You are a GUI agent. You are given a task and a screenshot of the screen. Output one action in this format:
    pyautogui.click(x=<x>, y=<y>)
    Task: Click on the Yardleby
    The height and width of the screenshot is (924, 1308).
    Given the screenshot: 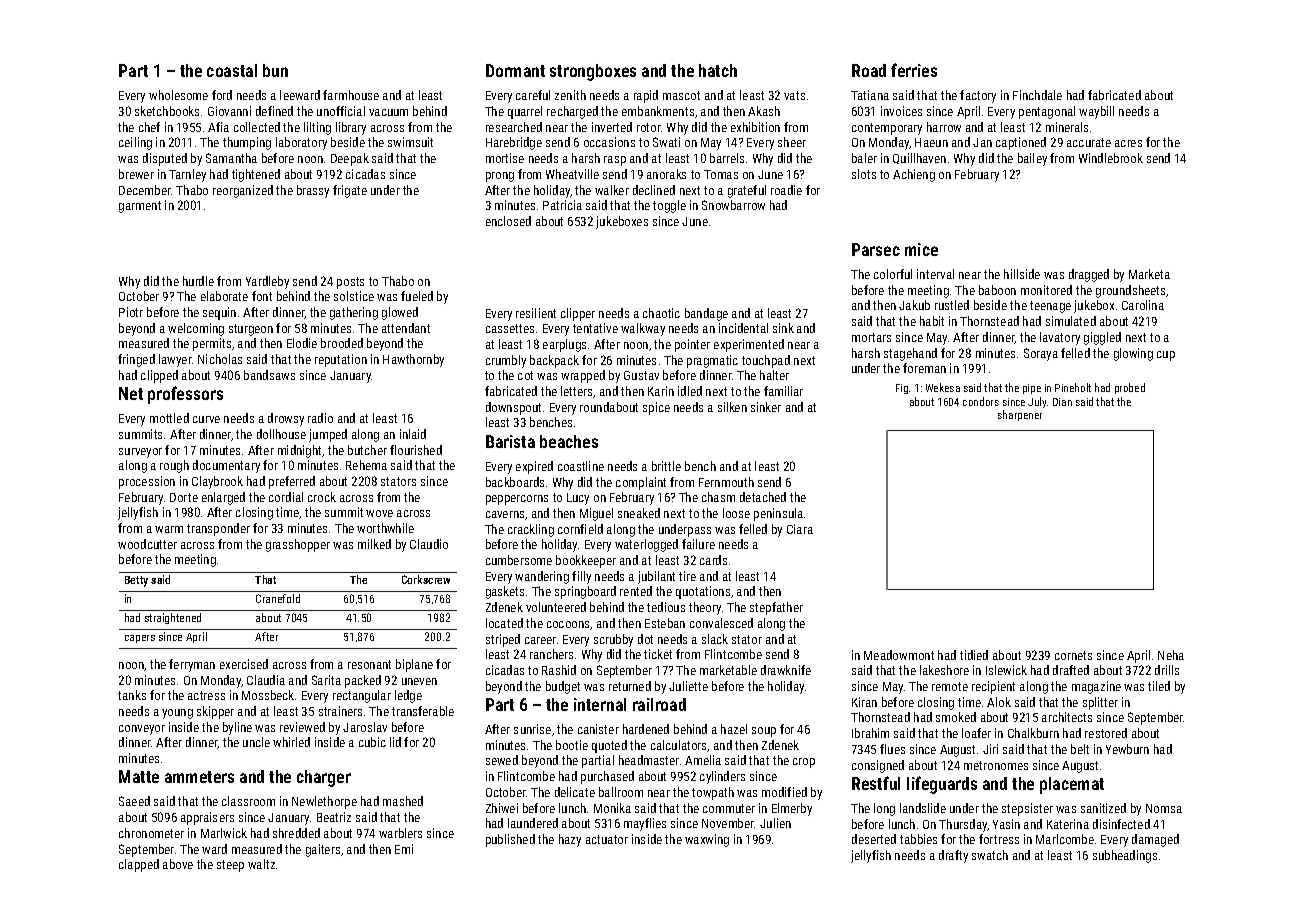 What is the action you would take?
    pyautogui.click(x=267, y=282)
